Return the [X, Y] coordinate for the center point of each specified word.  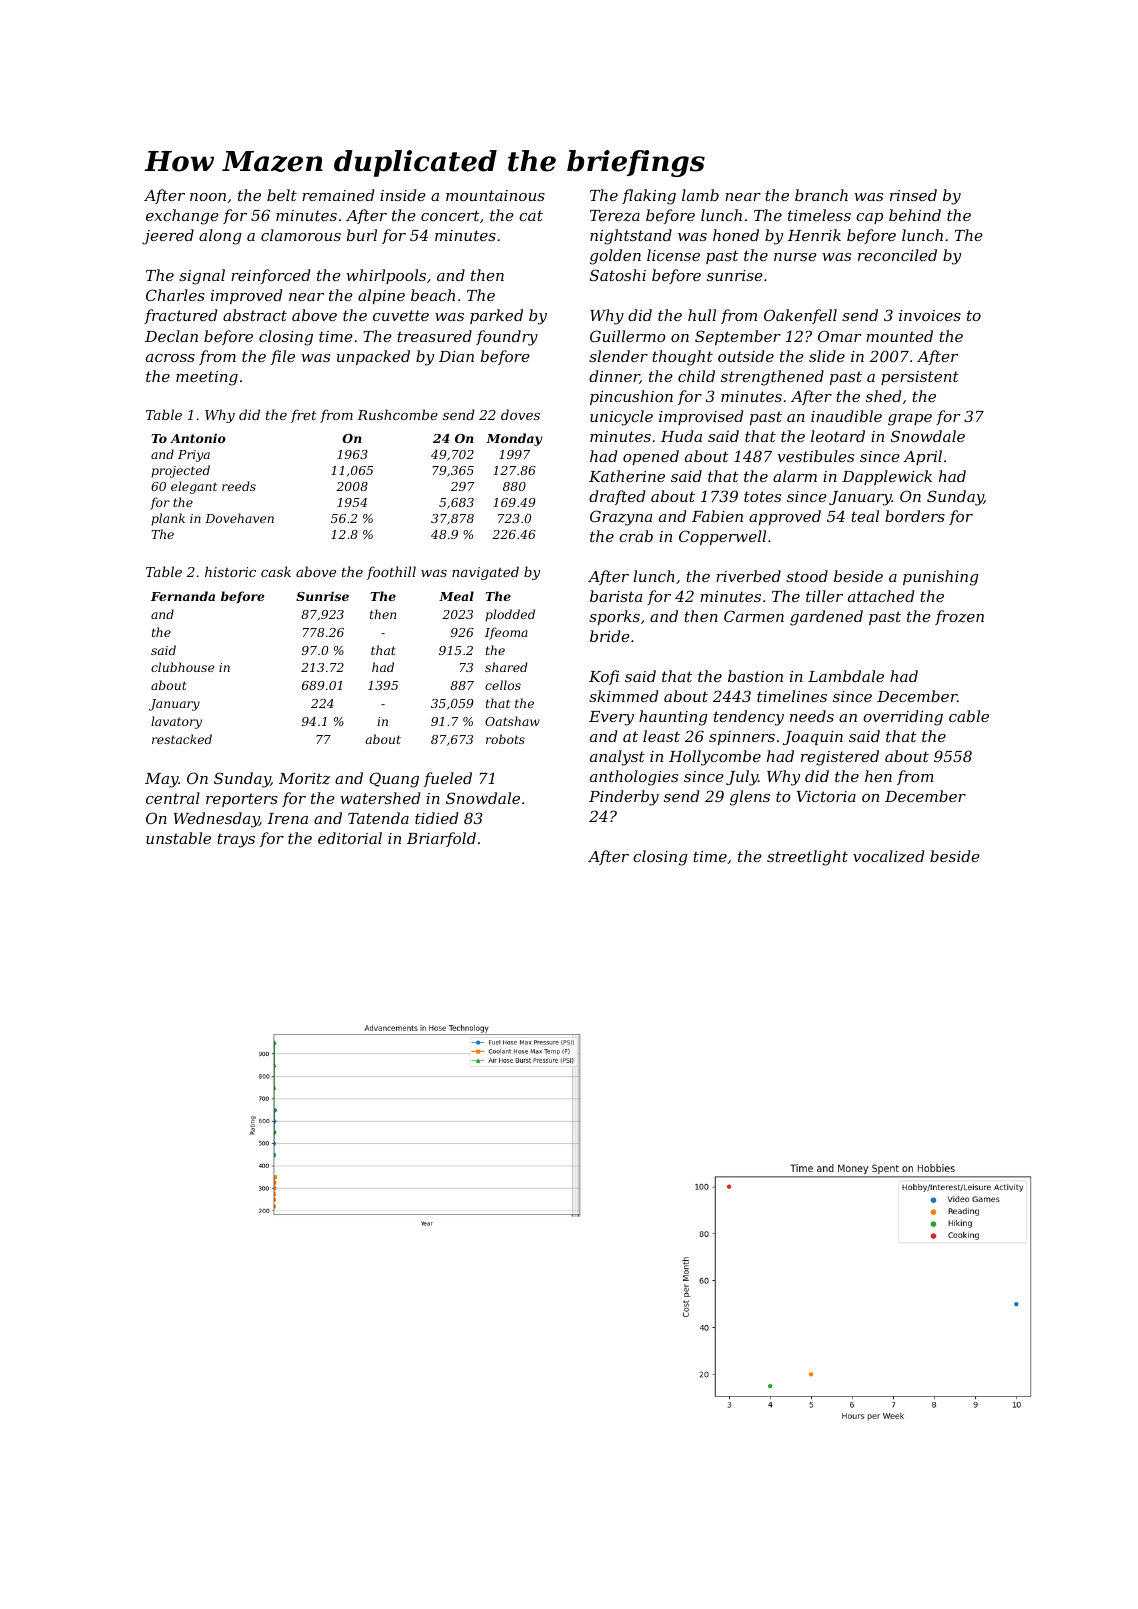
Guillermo [628, 336]
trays [236, 840]
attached [881, 596]
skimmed [623, 696]
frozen [959, 617]
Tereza [615, 216]
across [170, 358]
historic [230, 571]
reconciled [897, 255]
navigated [485, 573]
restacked [182, 739]
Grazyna [621, 518]
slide [827, 356]
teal [865, 516]
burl [362, 235]
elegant [194, 487]
